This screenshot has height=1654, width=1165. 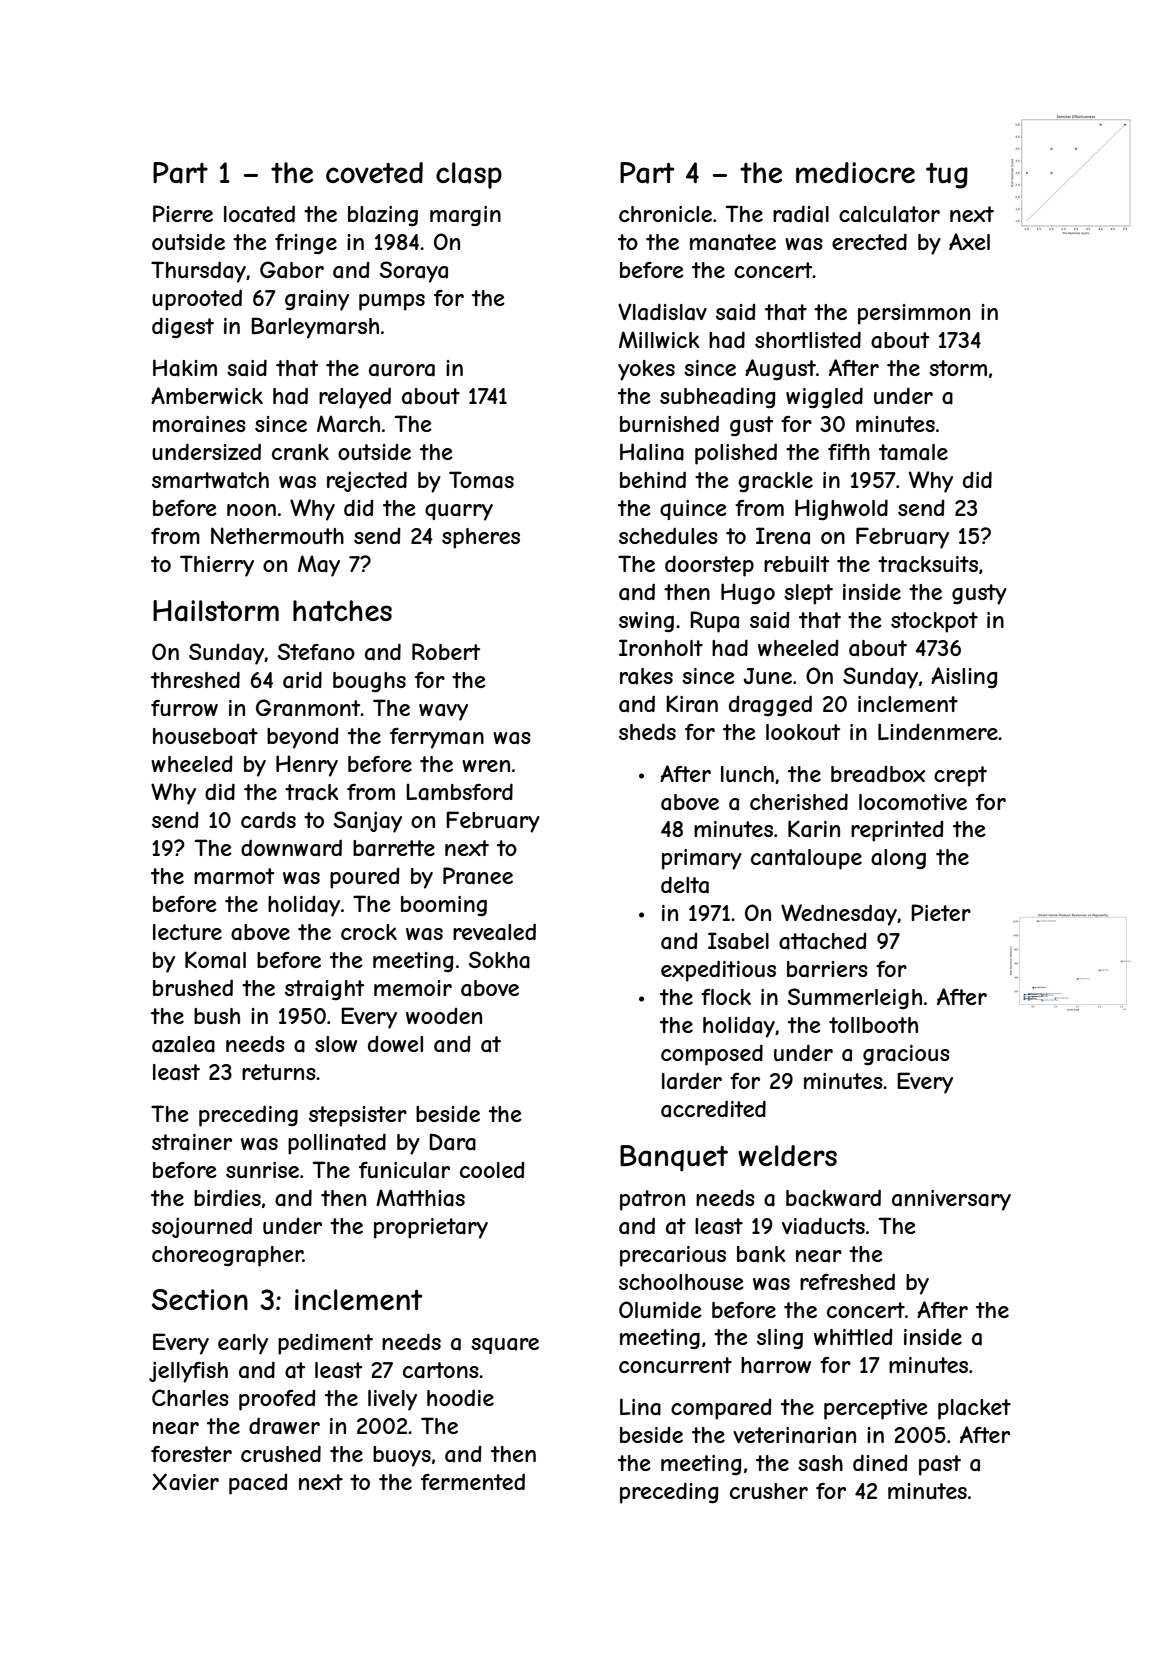 I want to click on boughs, so click(x=369, y=682).
